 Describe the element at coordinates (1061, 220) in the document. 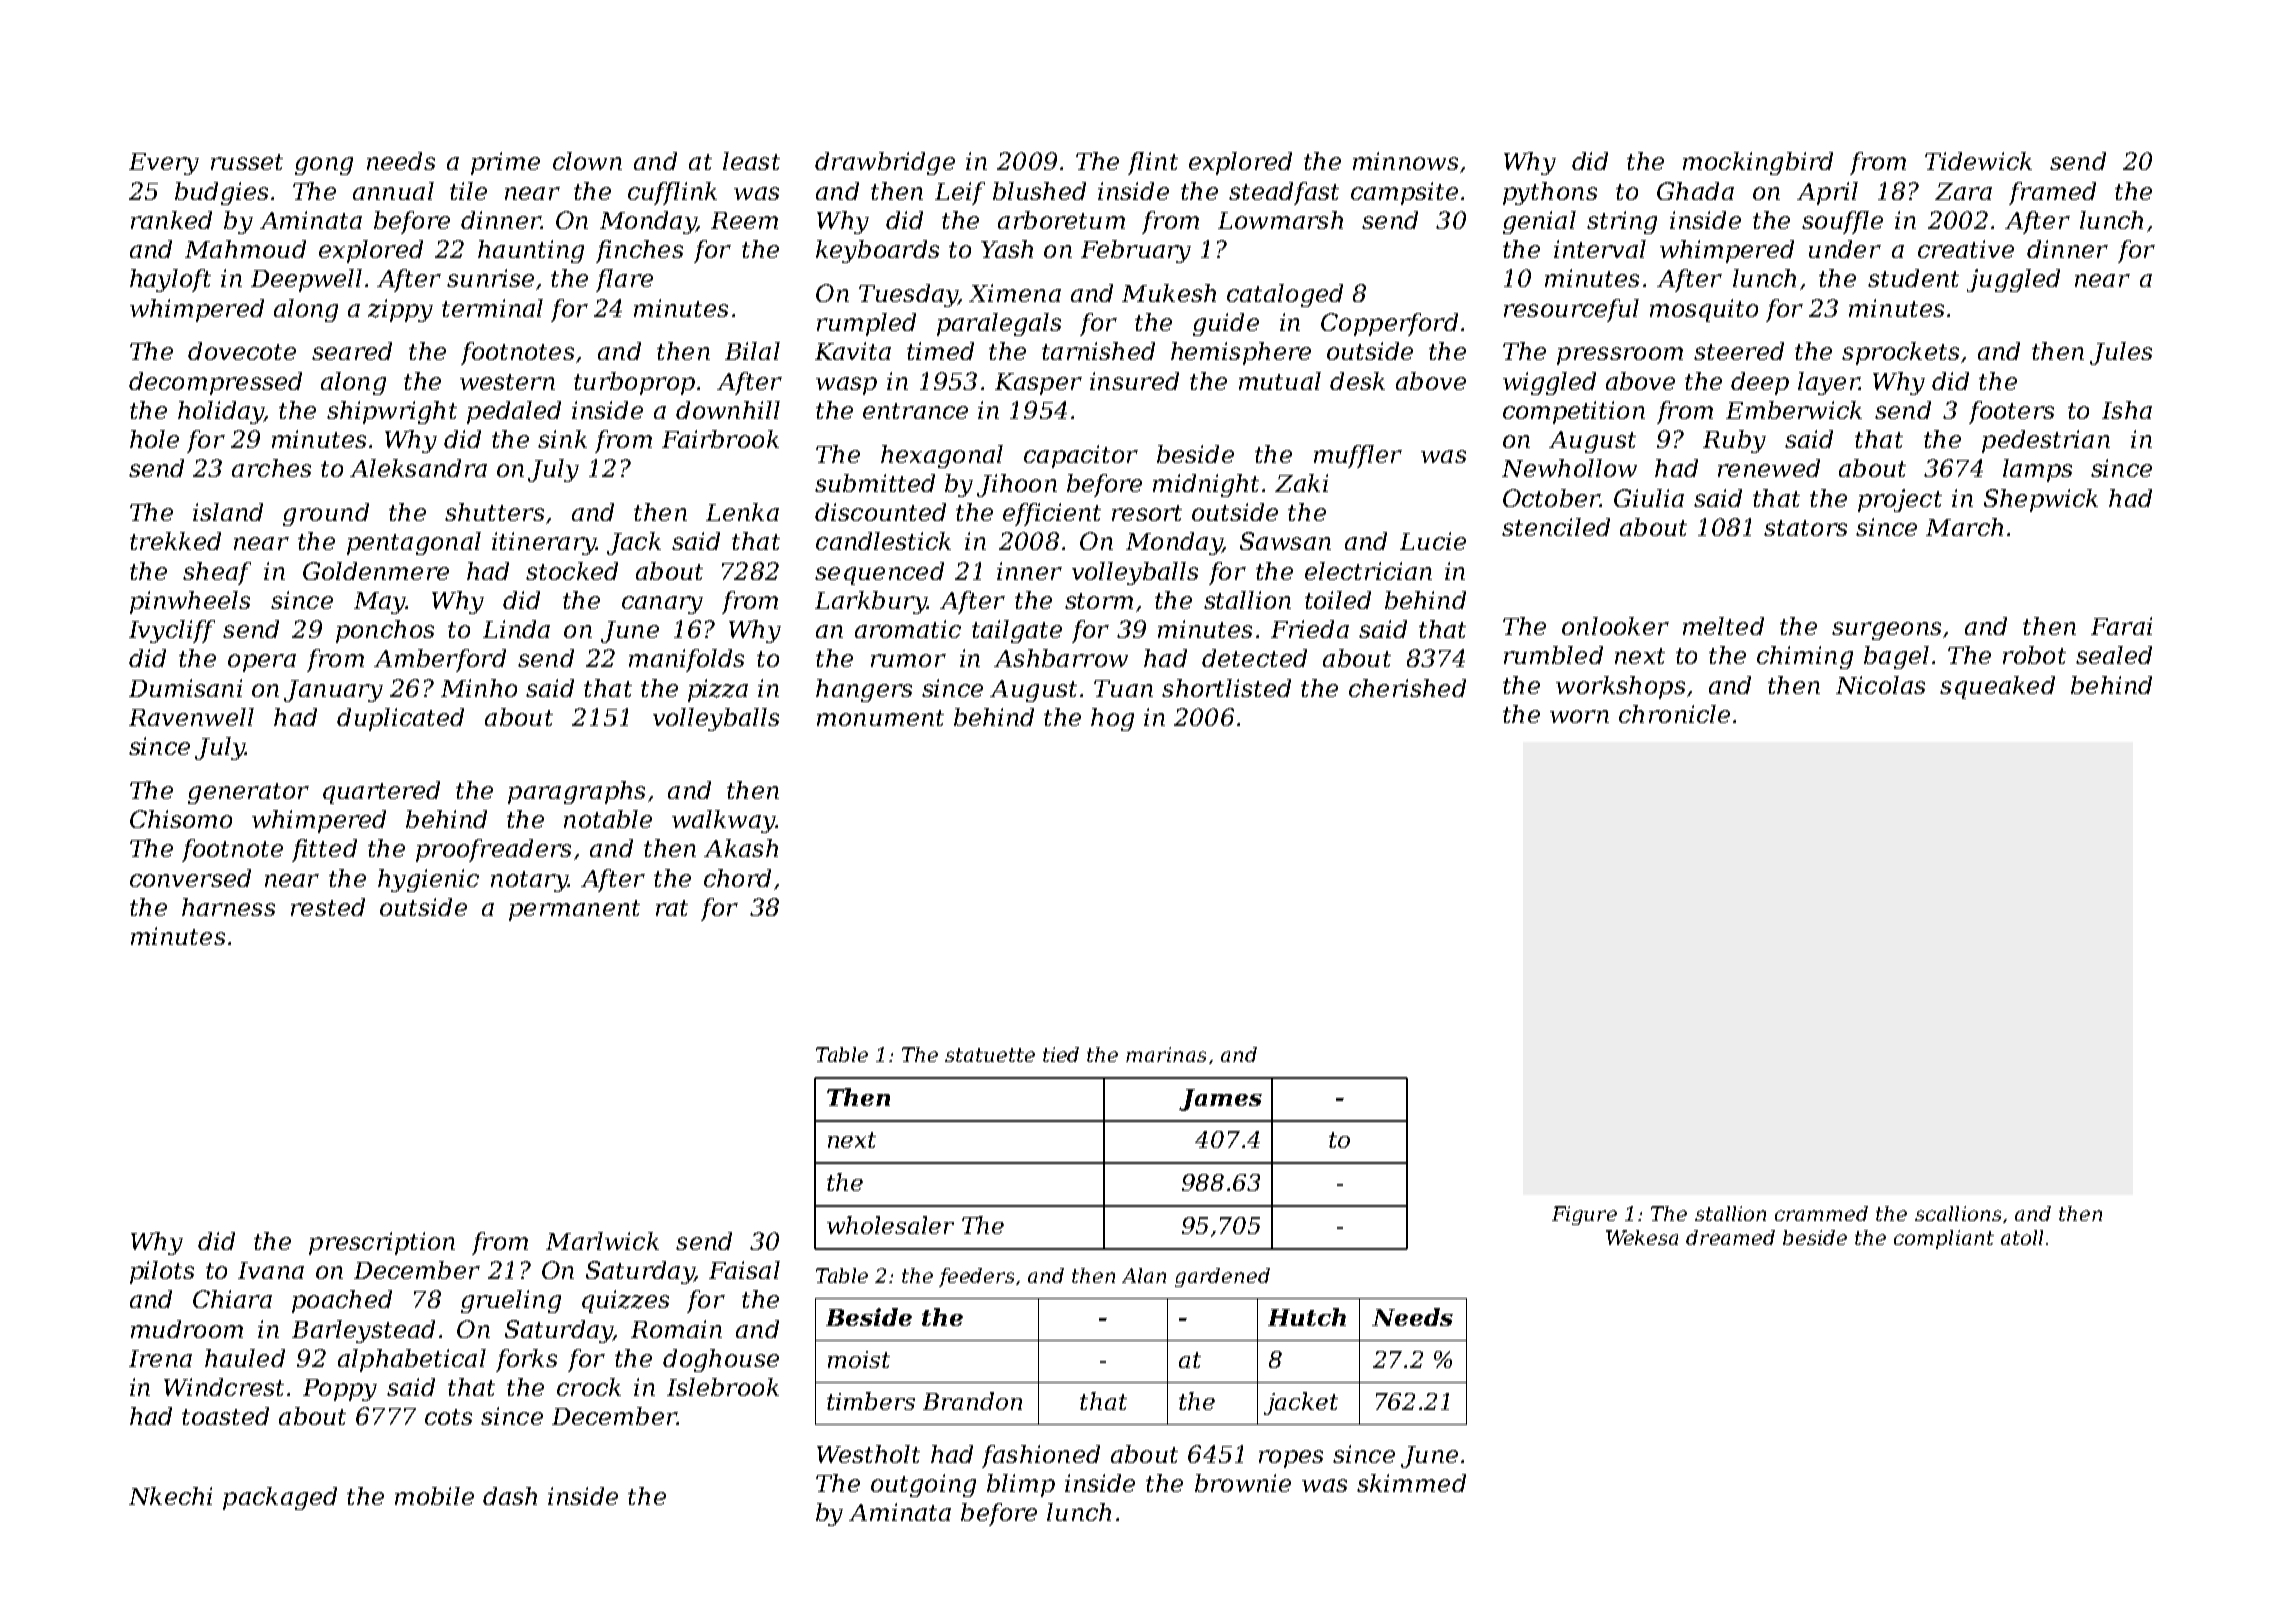

I see `arboretum` at that location.
